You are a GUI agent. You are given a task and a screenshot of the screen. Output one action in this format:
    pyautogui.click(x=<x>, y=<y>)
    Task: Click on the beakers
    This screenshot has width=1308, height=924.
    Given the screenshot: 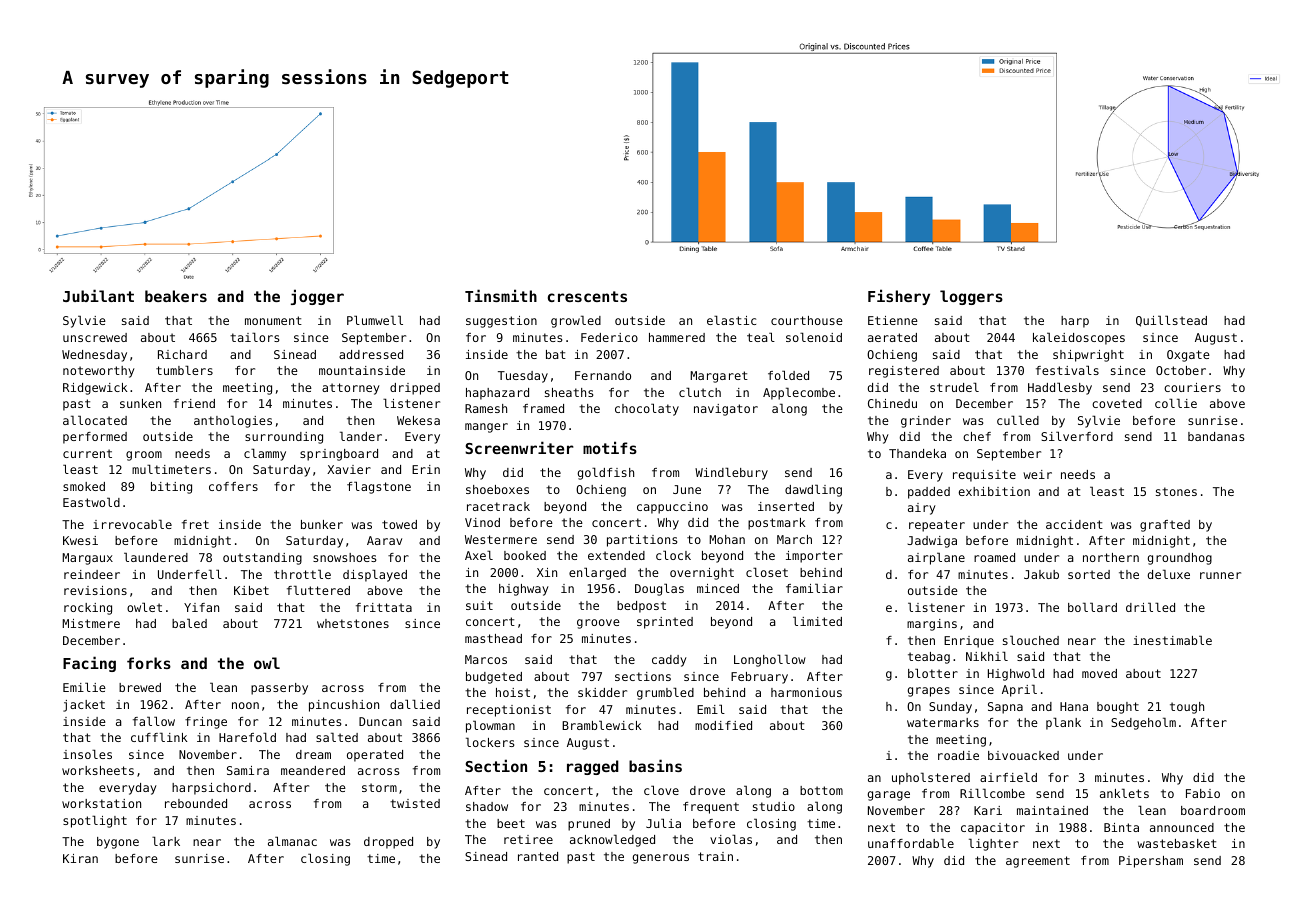 What is the action you would take?
    pyautogui.click(x=176, y=296)
